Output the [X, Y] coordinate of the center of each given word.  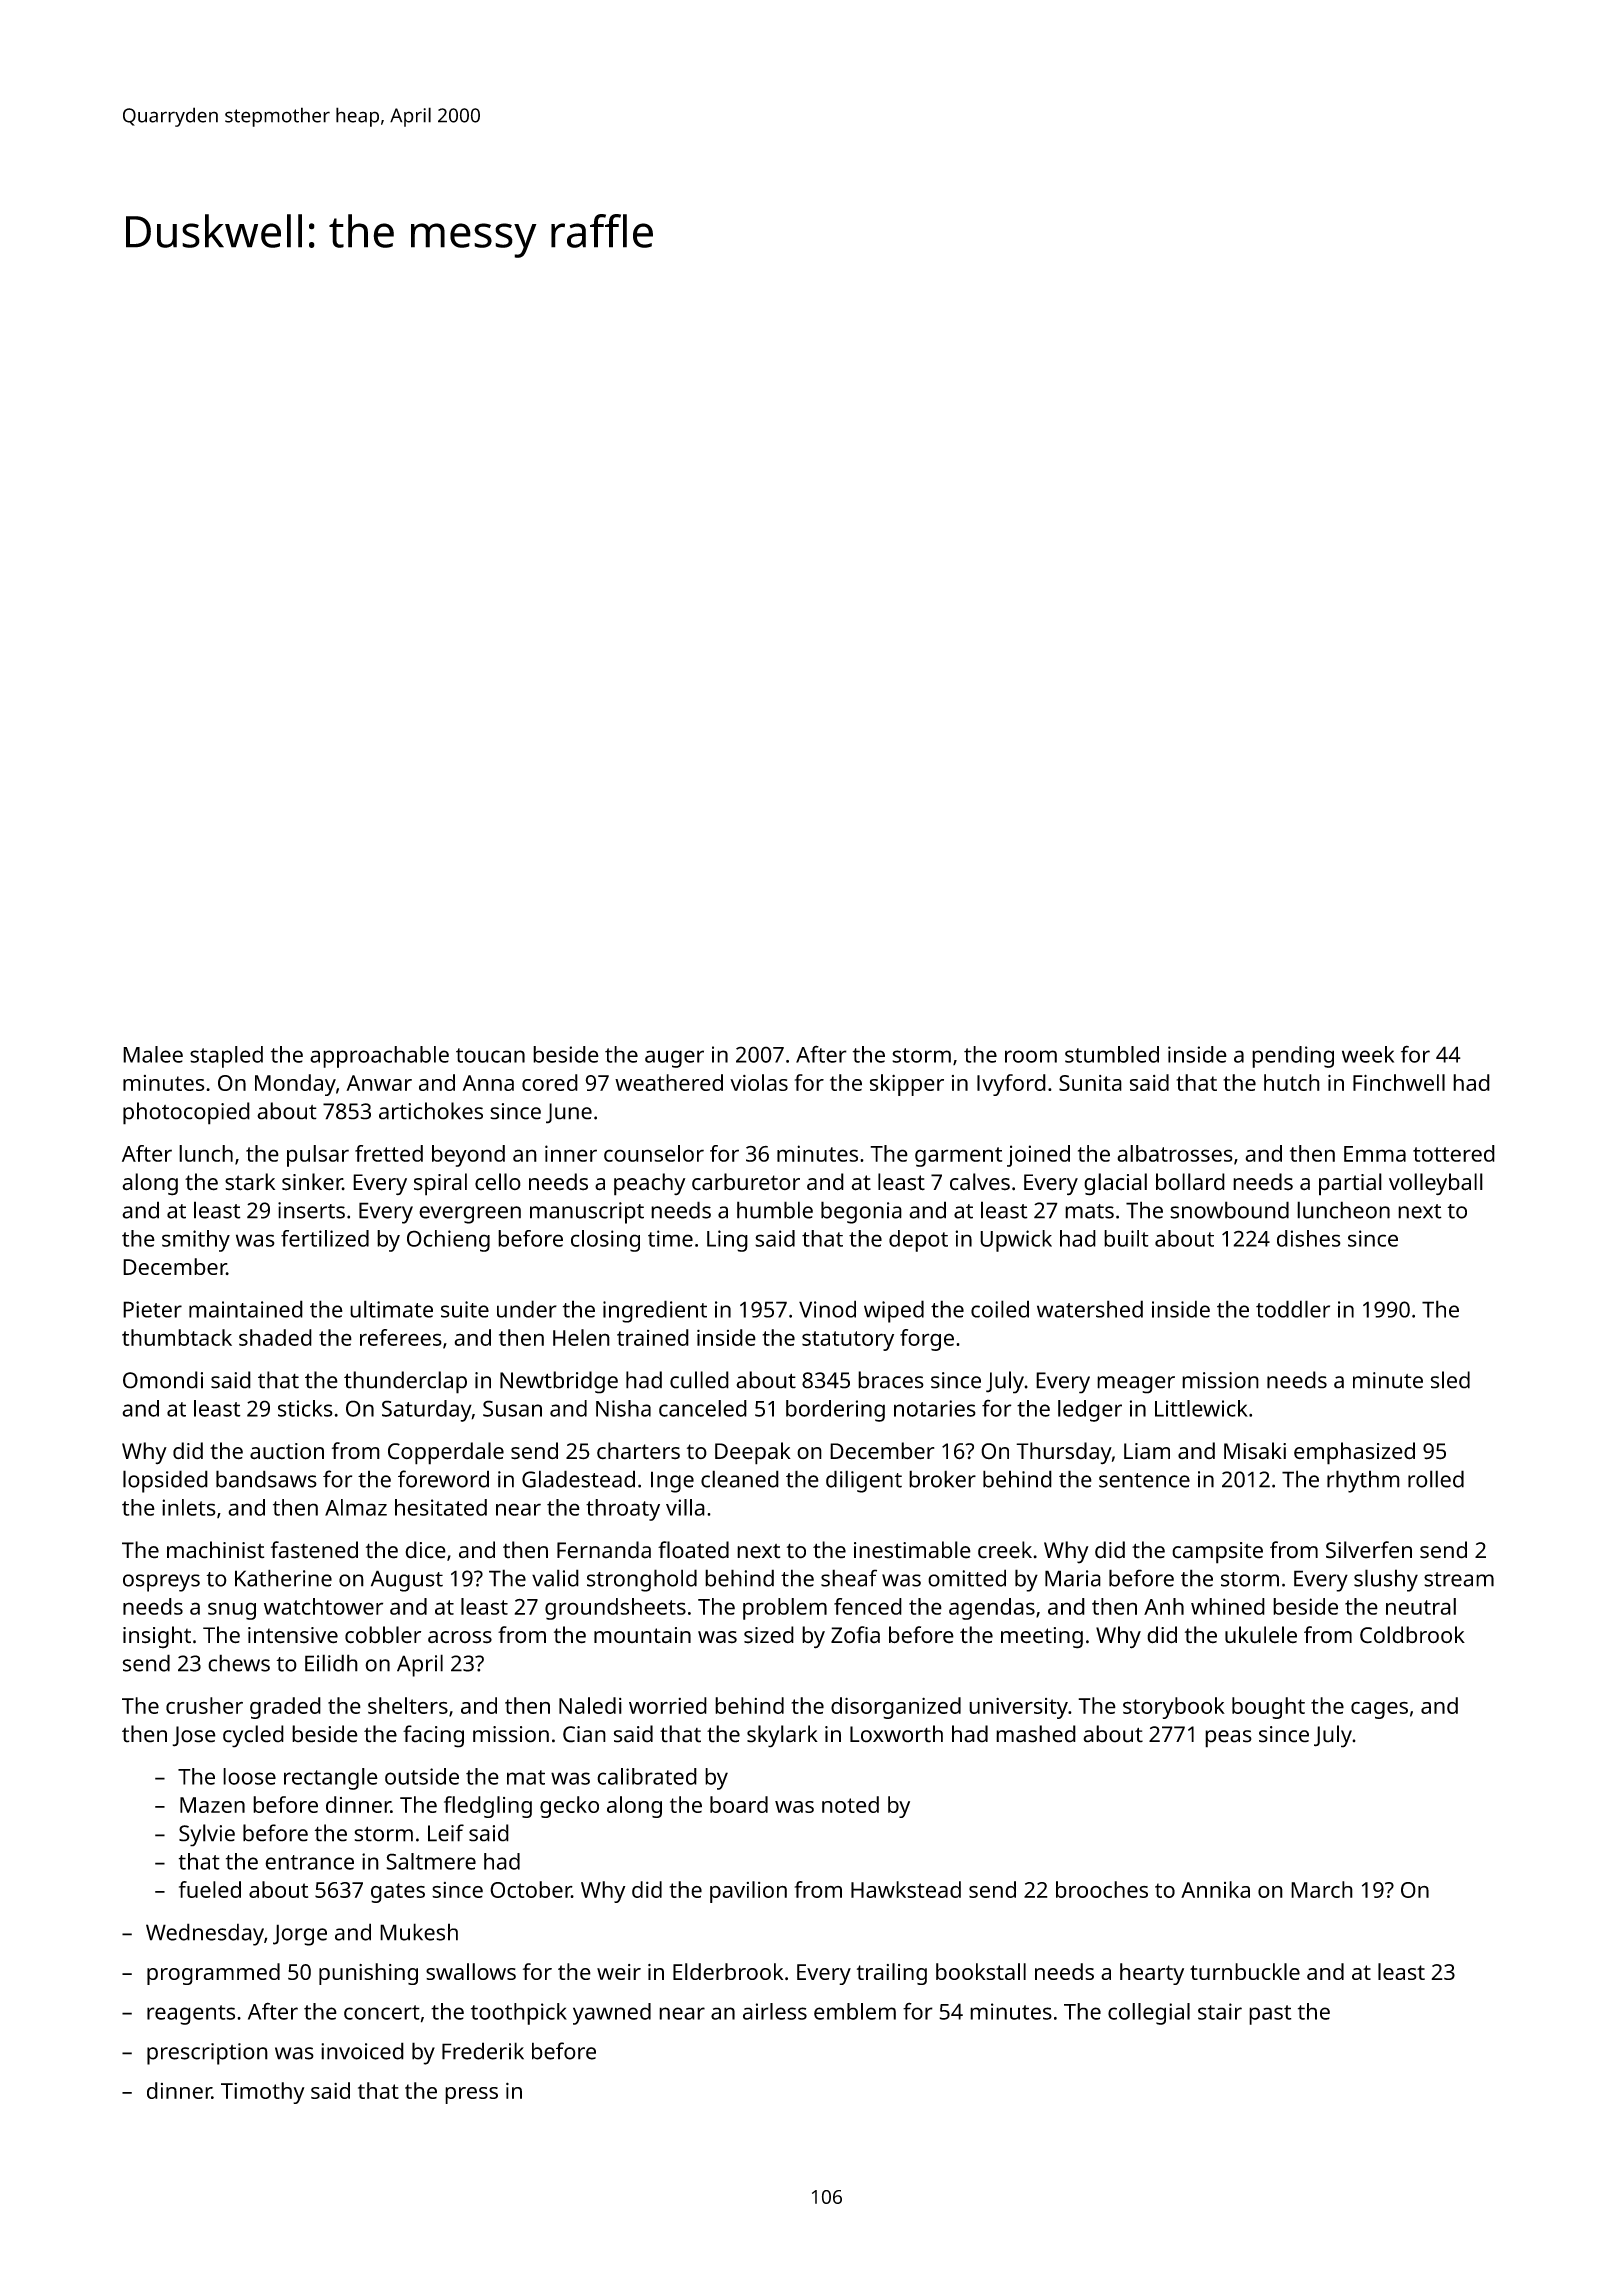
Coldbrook [1412, 1635]
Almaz [356, 1507]
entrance [309, 1862]
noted [850, 1804]
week [1368, 1054]
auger [674, 1059]
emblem [855, 2011]
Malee [153, 1054]
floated [693, 1550]
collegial [1149, 2014]
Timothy [263, 2093]
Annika [1215, 1889]
